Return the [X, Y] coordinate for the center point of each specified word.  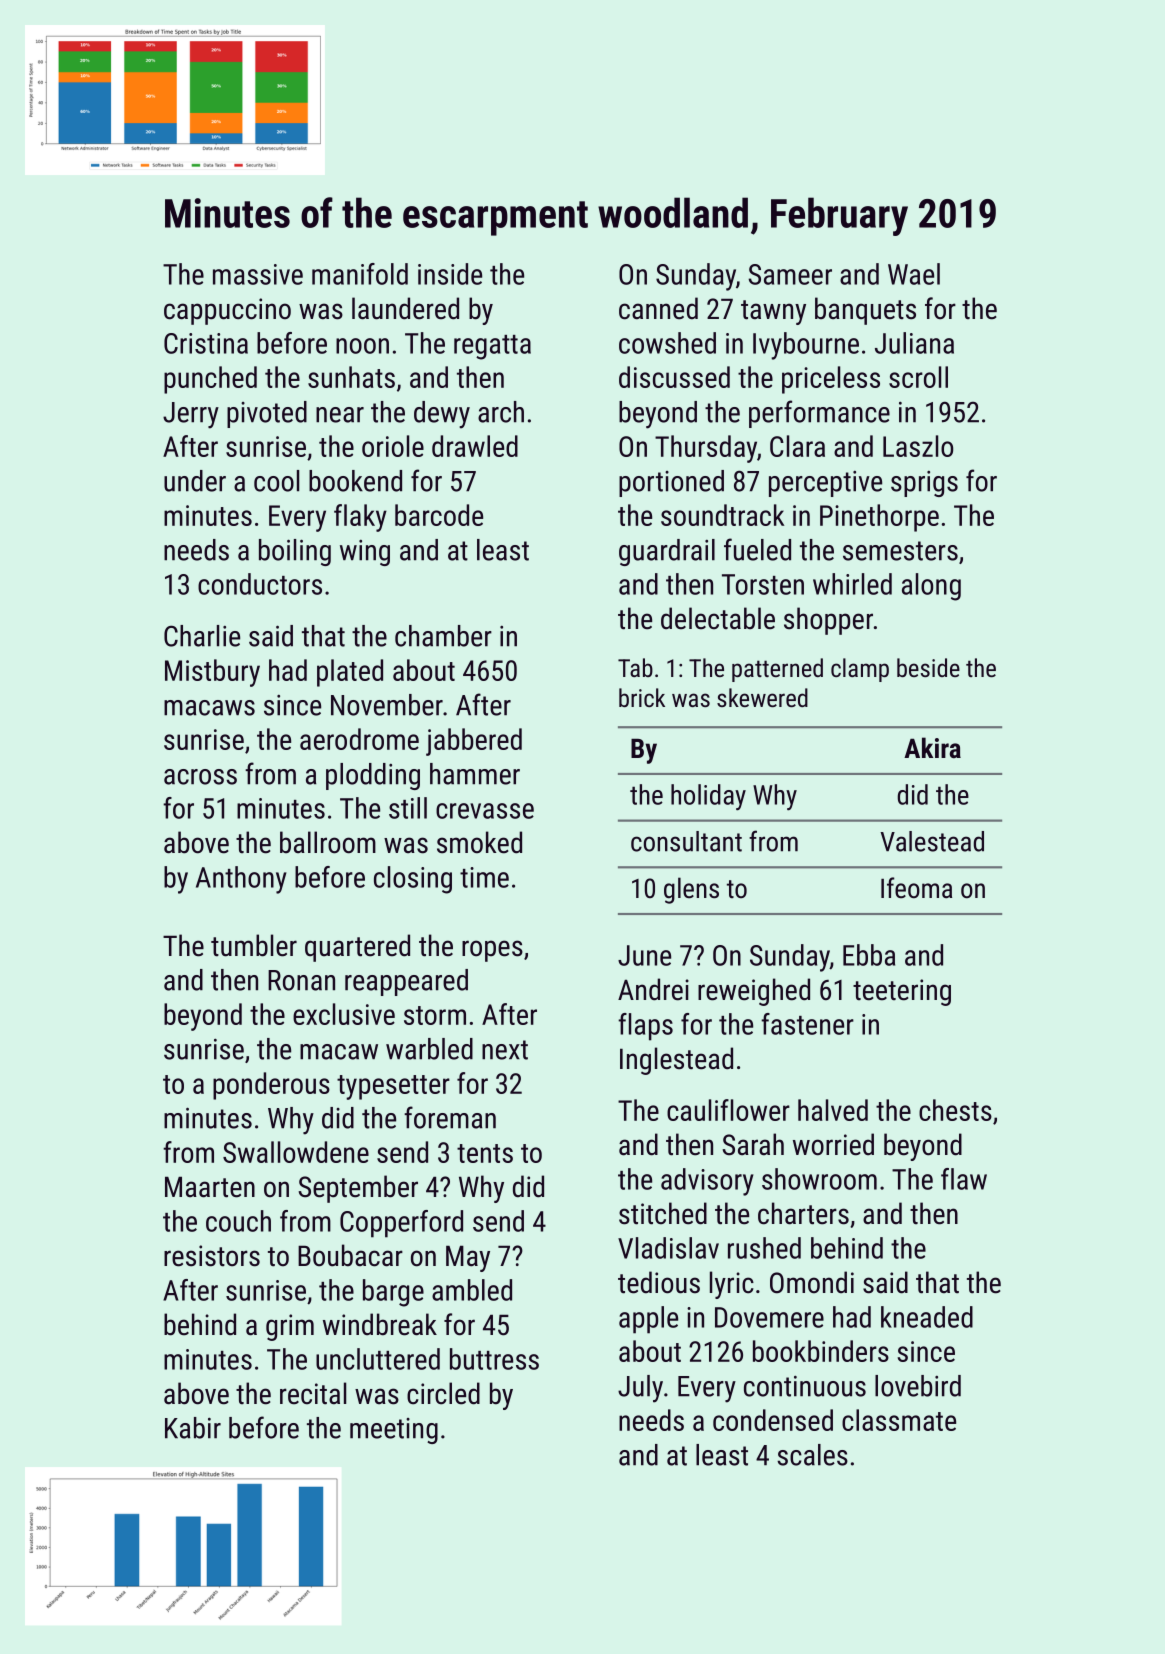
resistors [212, 1256]
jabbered [474, 742]
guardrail [667, 552]
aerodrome [359, 739]
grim [290, 1327]
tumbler [254, 945]
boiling [295, 552]
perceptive [825, 484]
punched [210, 380]
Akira [932, 747]
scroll [918, 377]
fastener [807, 1024]
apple [648, 1320]
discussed [674, 377]
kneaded [927, 1317]
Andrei [653, 989]
